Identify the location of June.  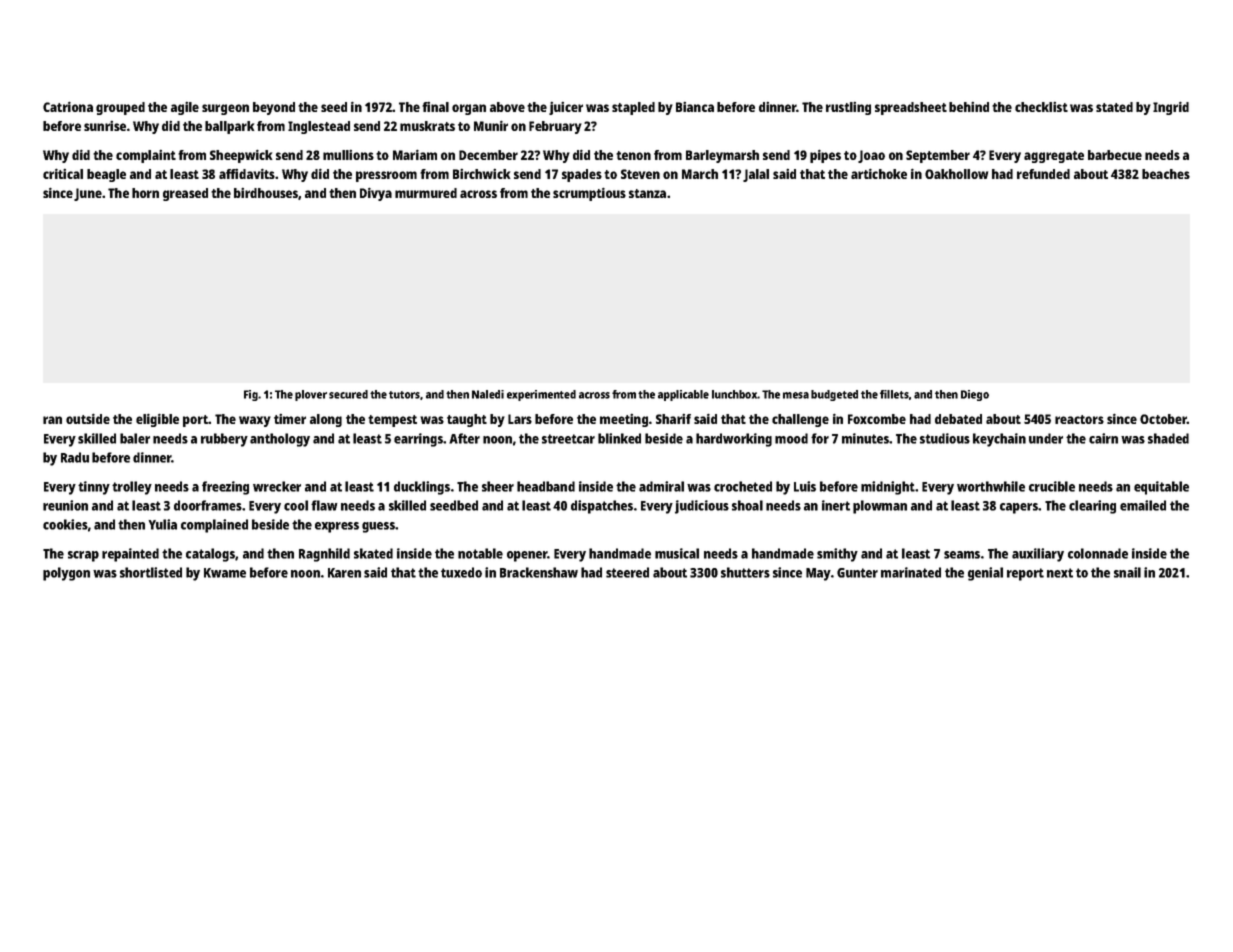
(88, 194).
